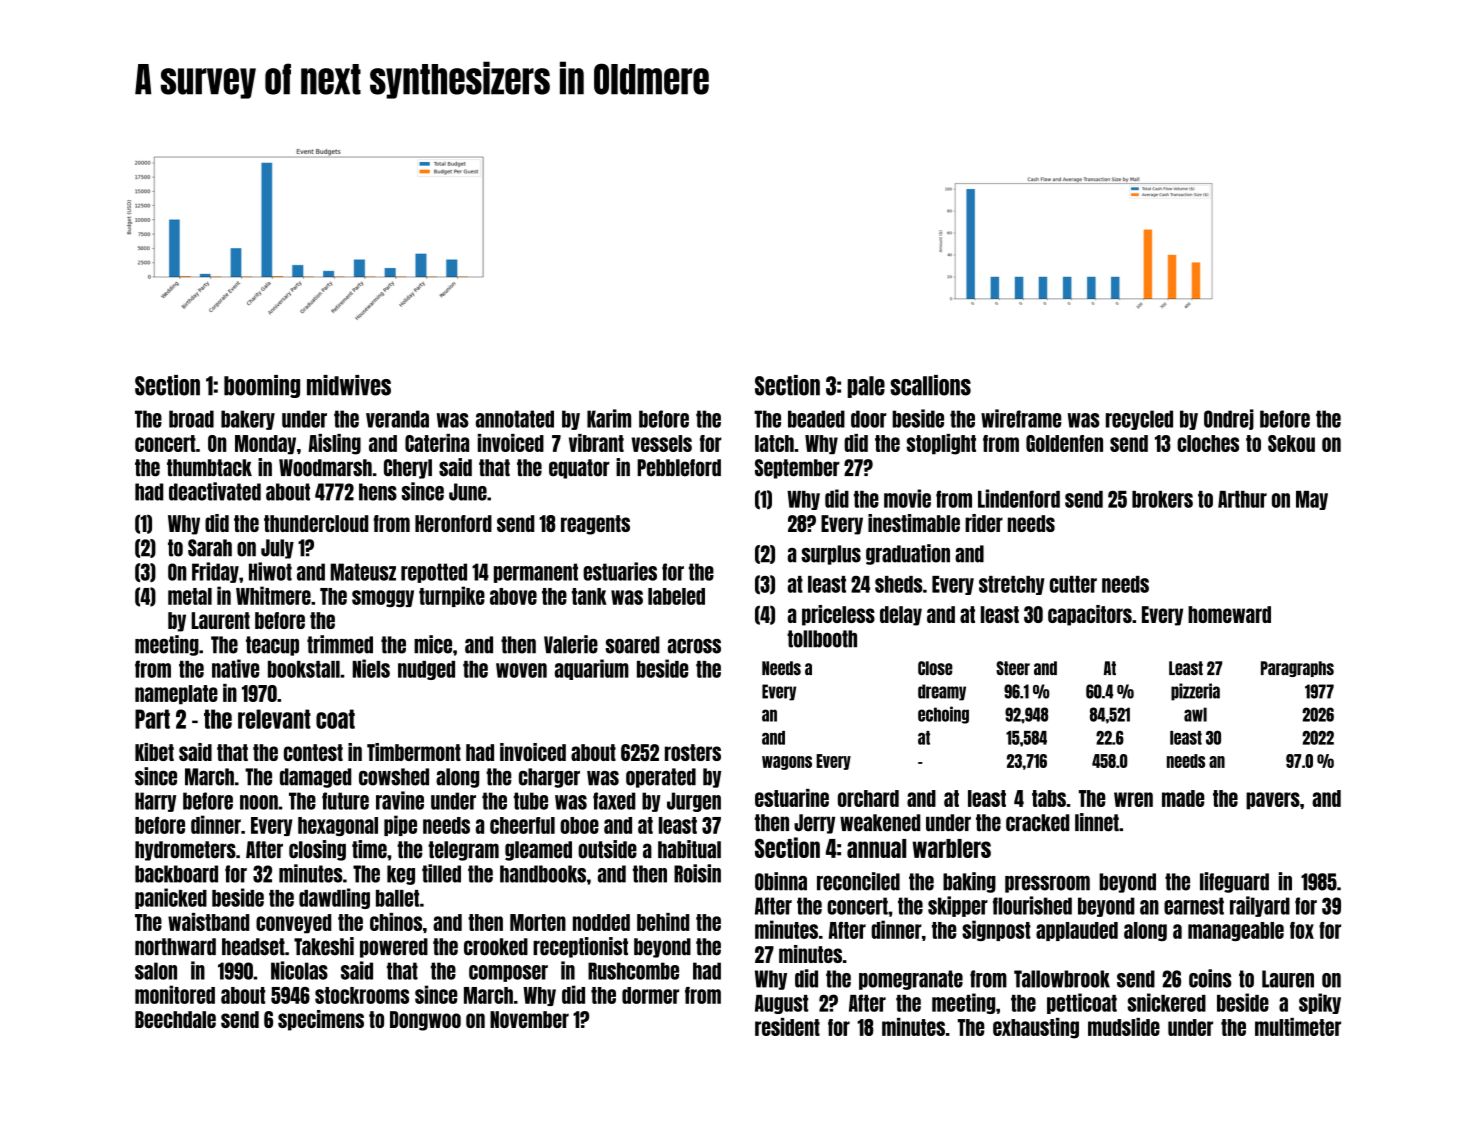 Image resolution: width=1476 pixels, height=1141 pixels. Describe the element at coordinates (155, 802) in the screenshot. I see `Harry` at that location.
